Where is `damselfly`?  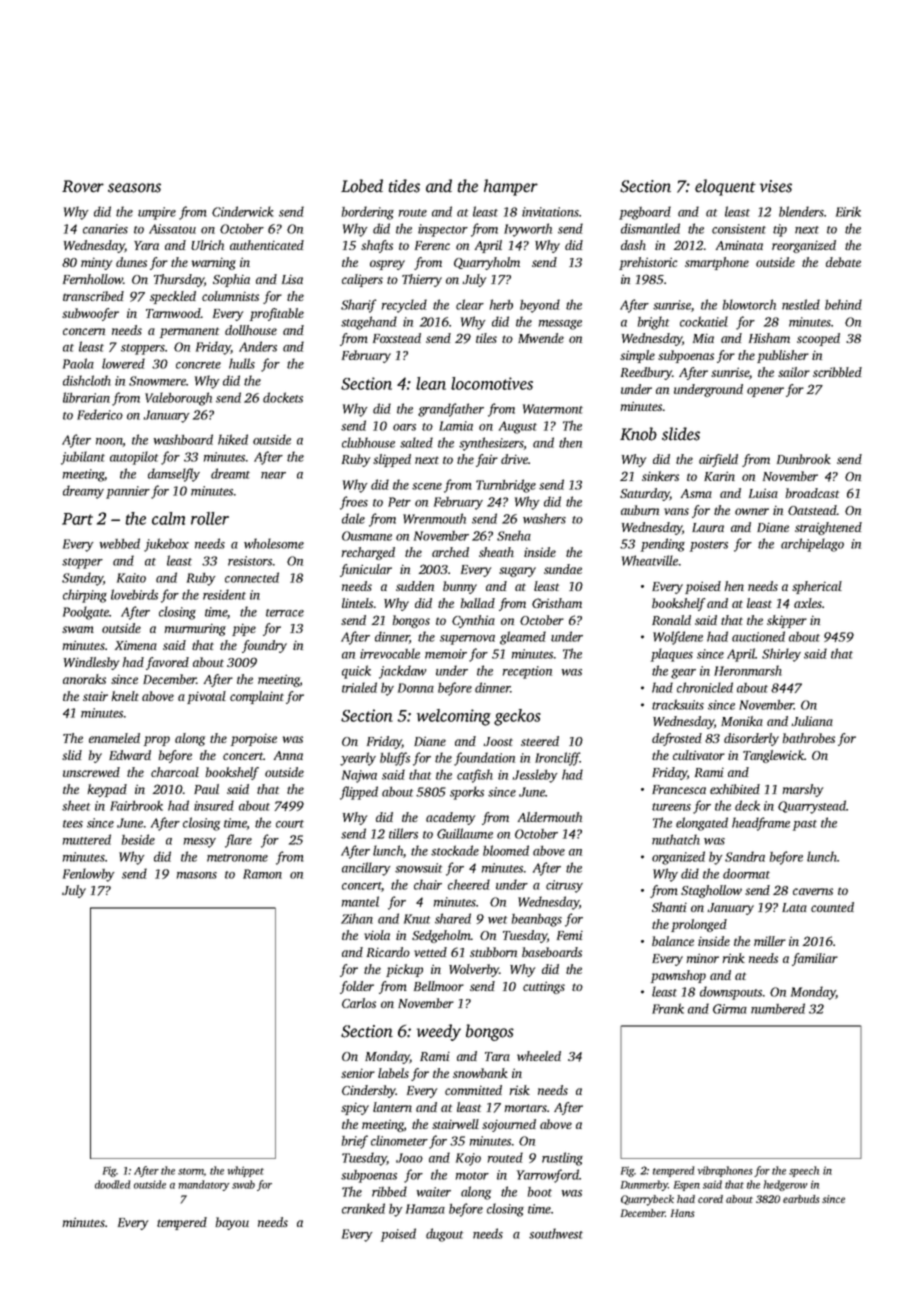 damselfly is located at coordinates (174, 475).
